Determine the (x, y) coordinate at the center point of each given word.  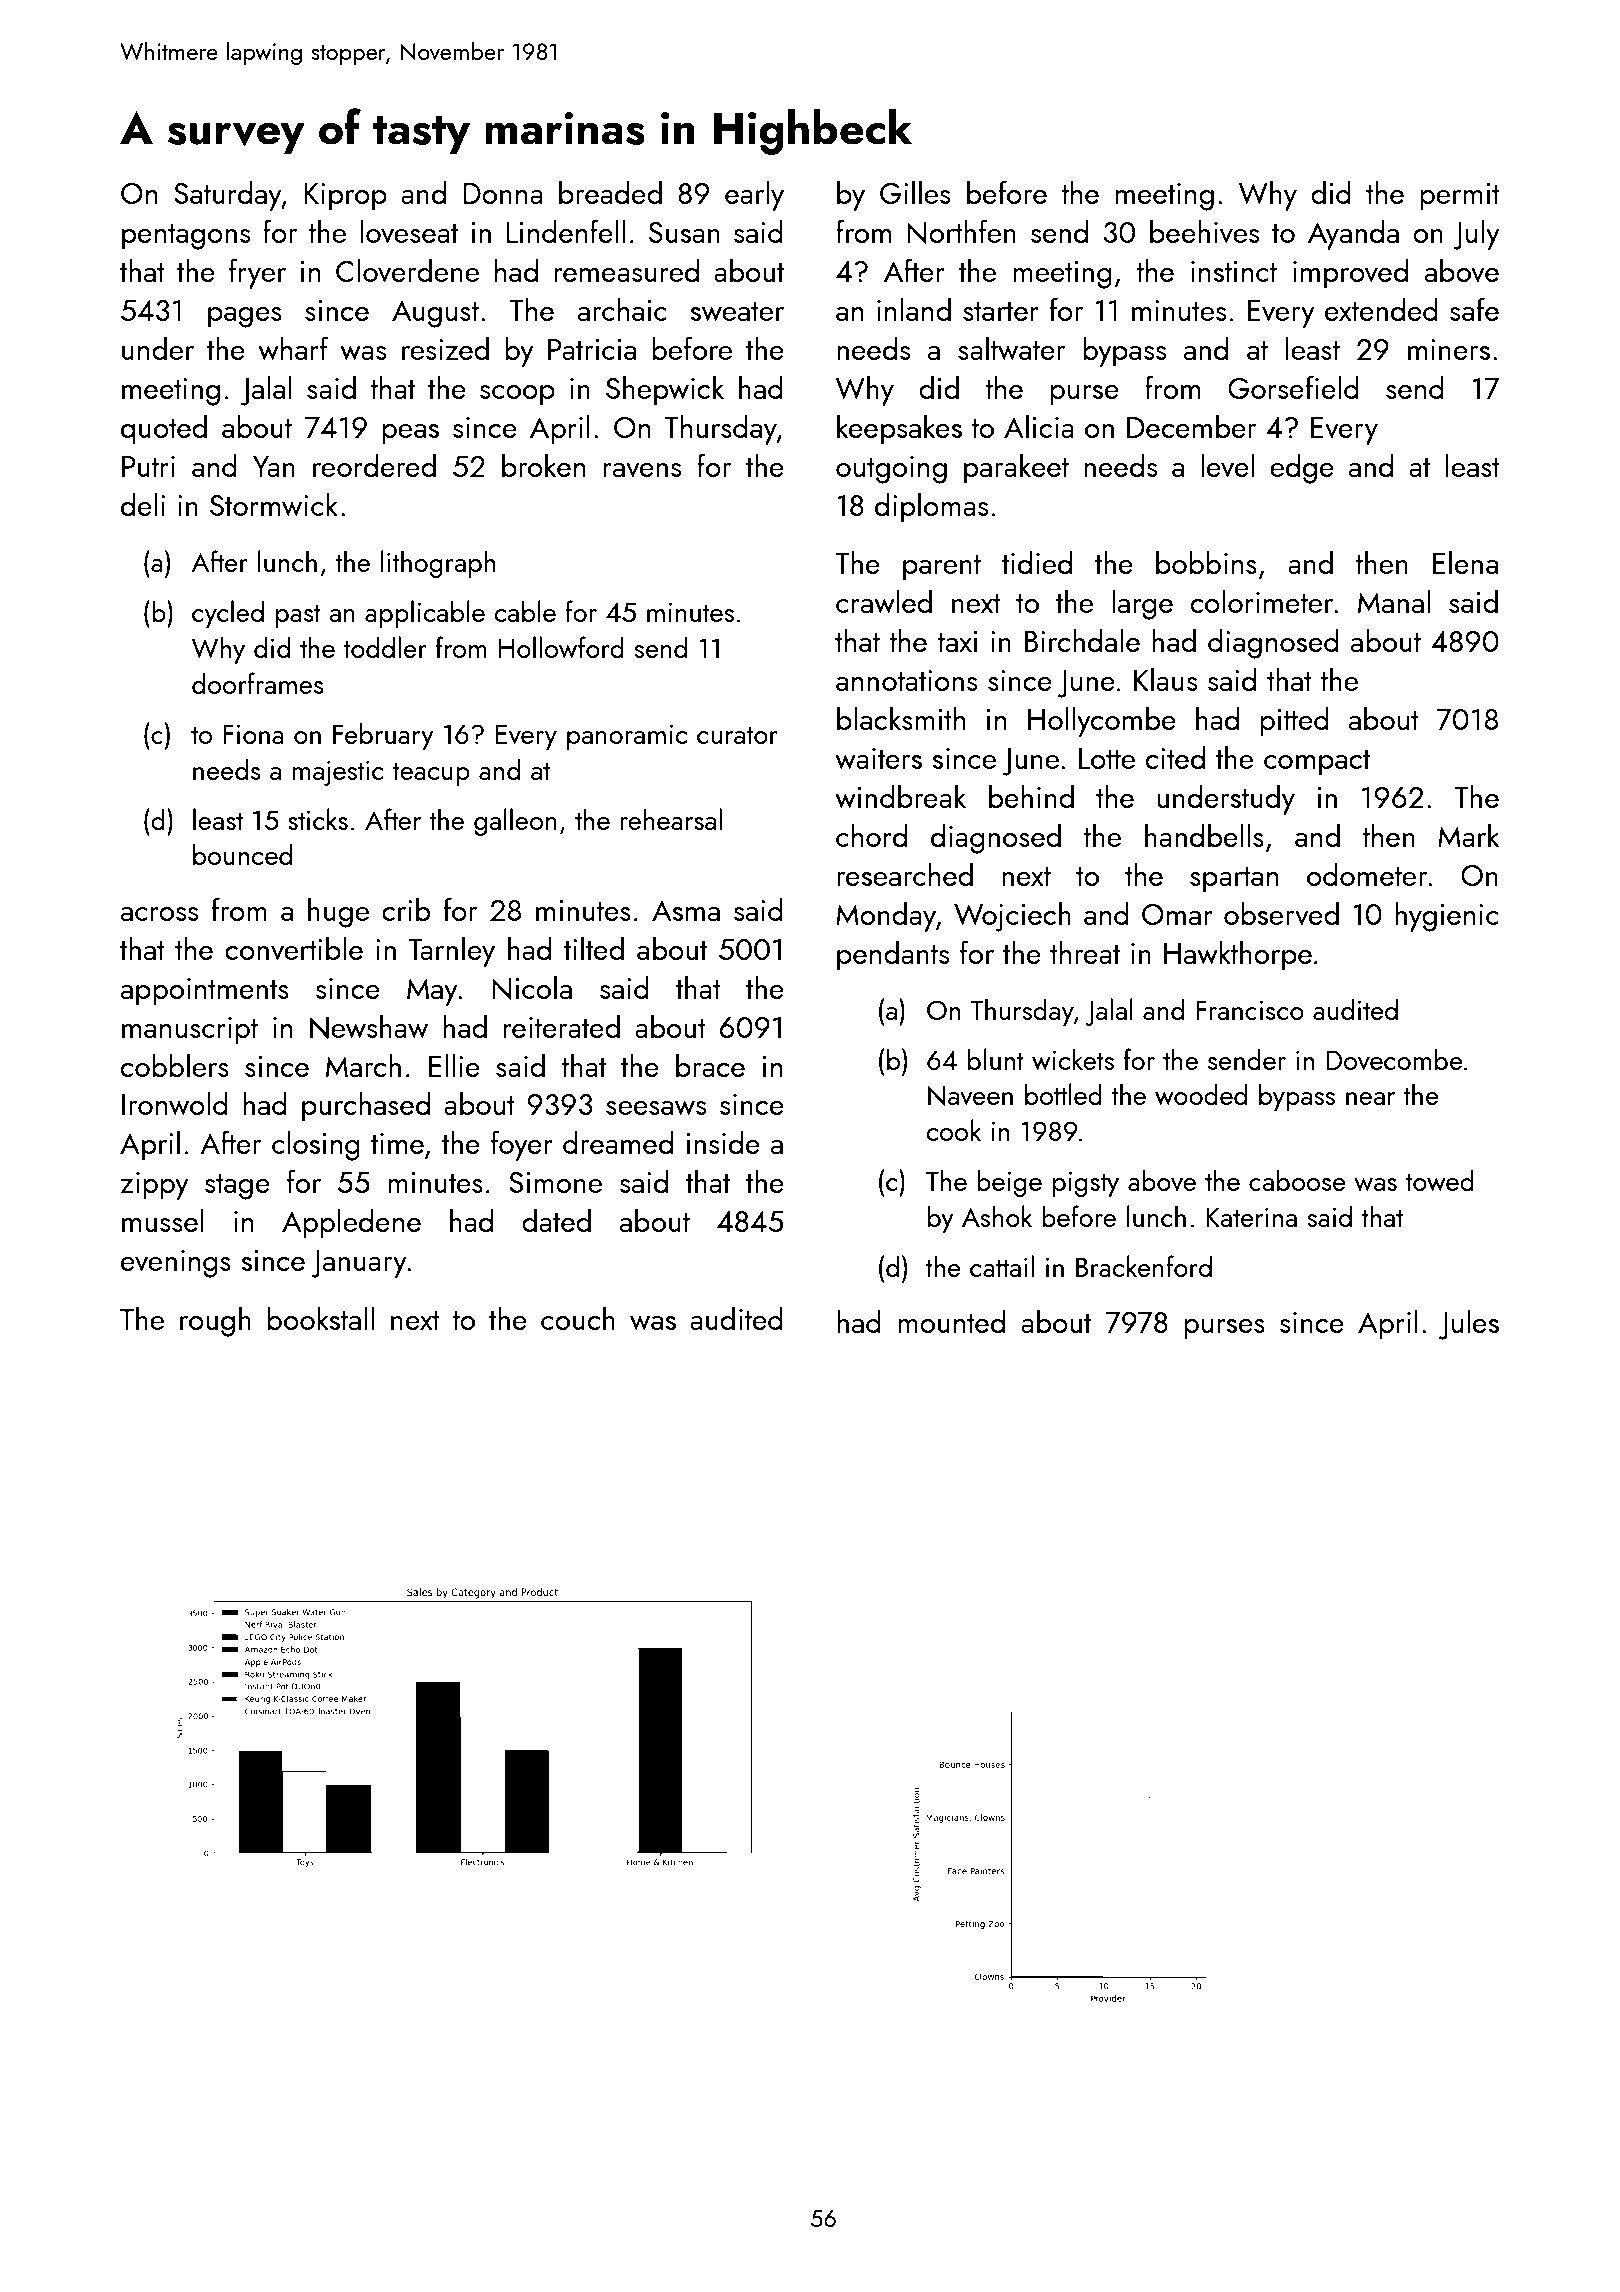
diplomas (931, 507)
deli (143, 504)
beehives (1204, 231)
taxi (957, 641)
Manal (1394, 601)
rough (215, 1321)
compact (1317, 763)
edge (1302, 468)
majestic (337, 773)
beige (1009, 1183)
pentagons (186, 237)
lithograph (438, 564)
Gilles (915, 192)
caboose (1297, 1180)
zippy (154, 1186)
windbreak (900, 796)
